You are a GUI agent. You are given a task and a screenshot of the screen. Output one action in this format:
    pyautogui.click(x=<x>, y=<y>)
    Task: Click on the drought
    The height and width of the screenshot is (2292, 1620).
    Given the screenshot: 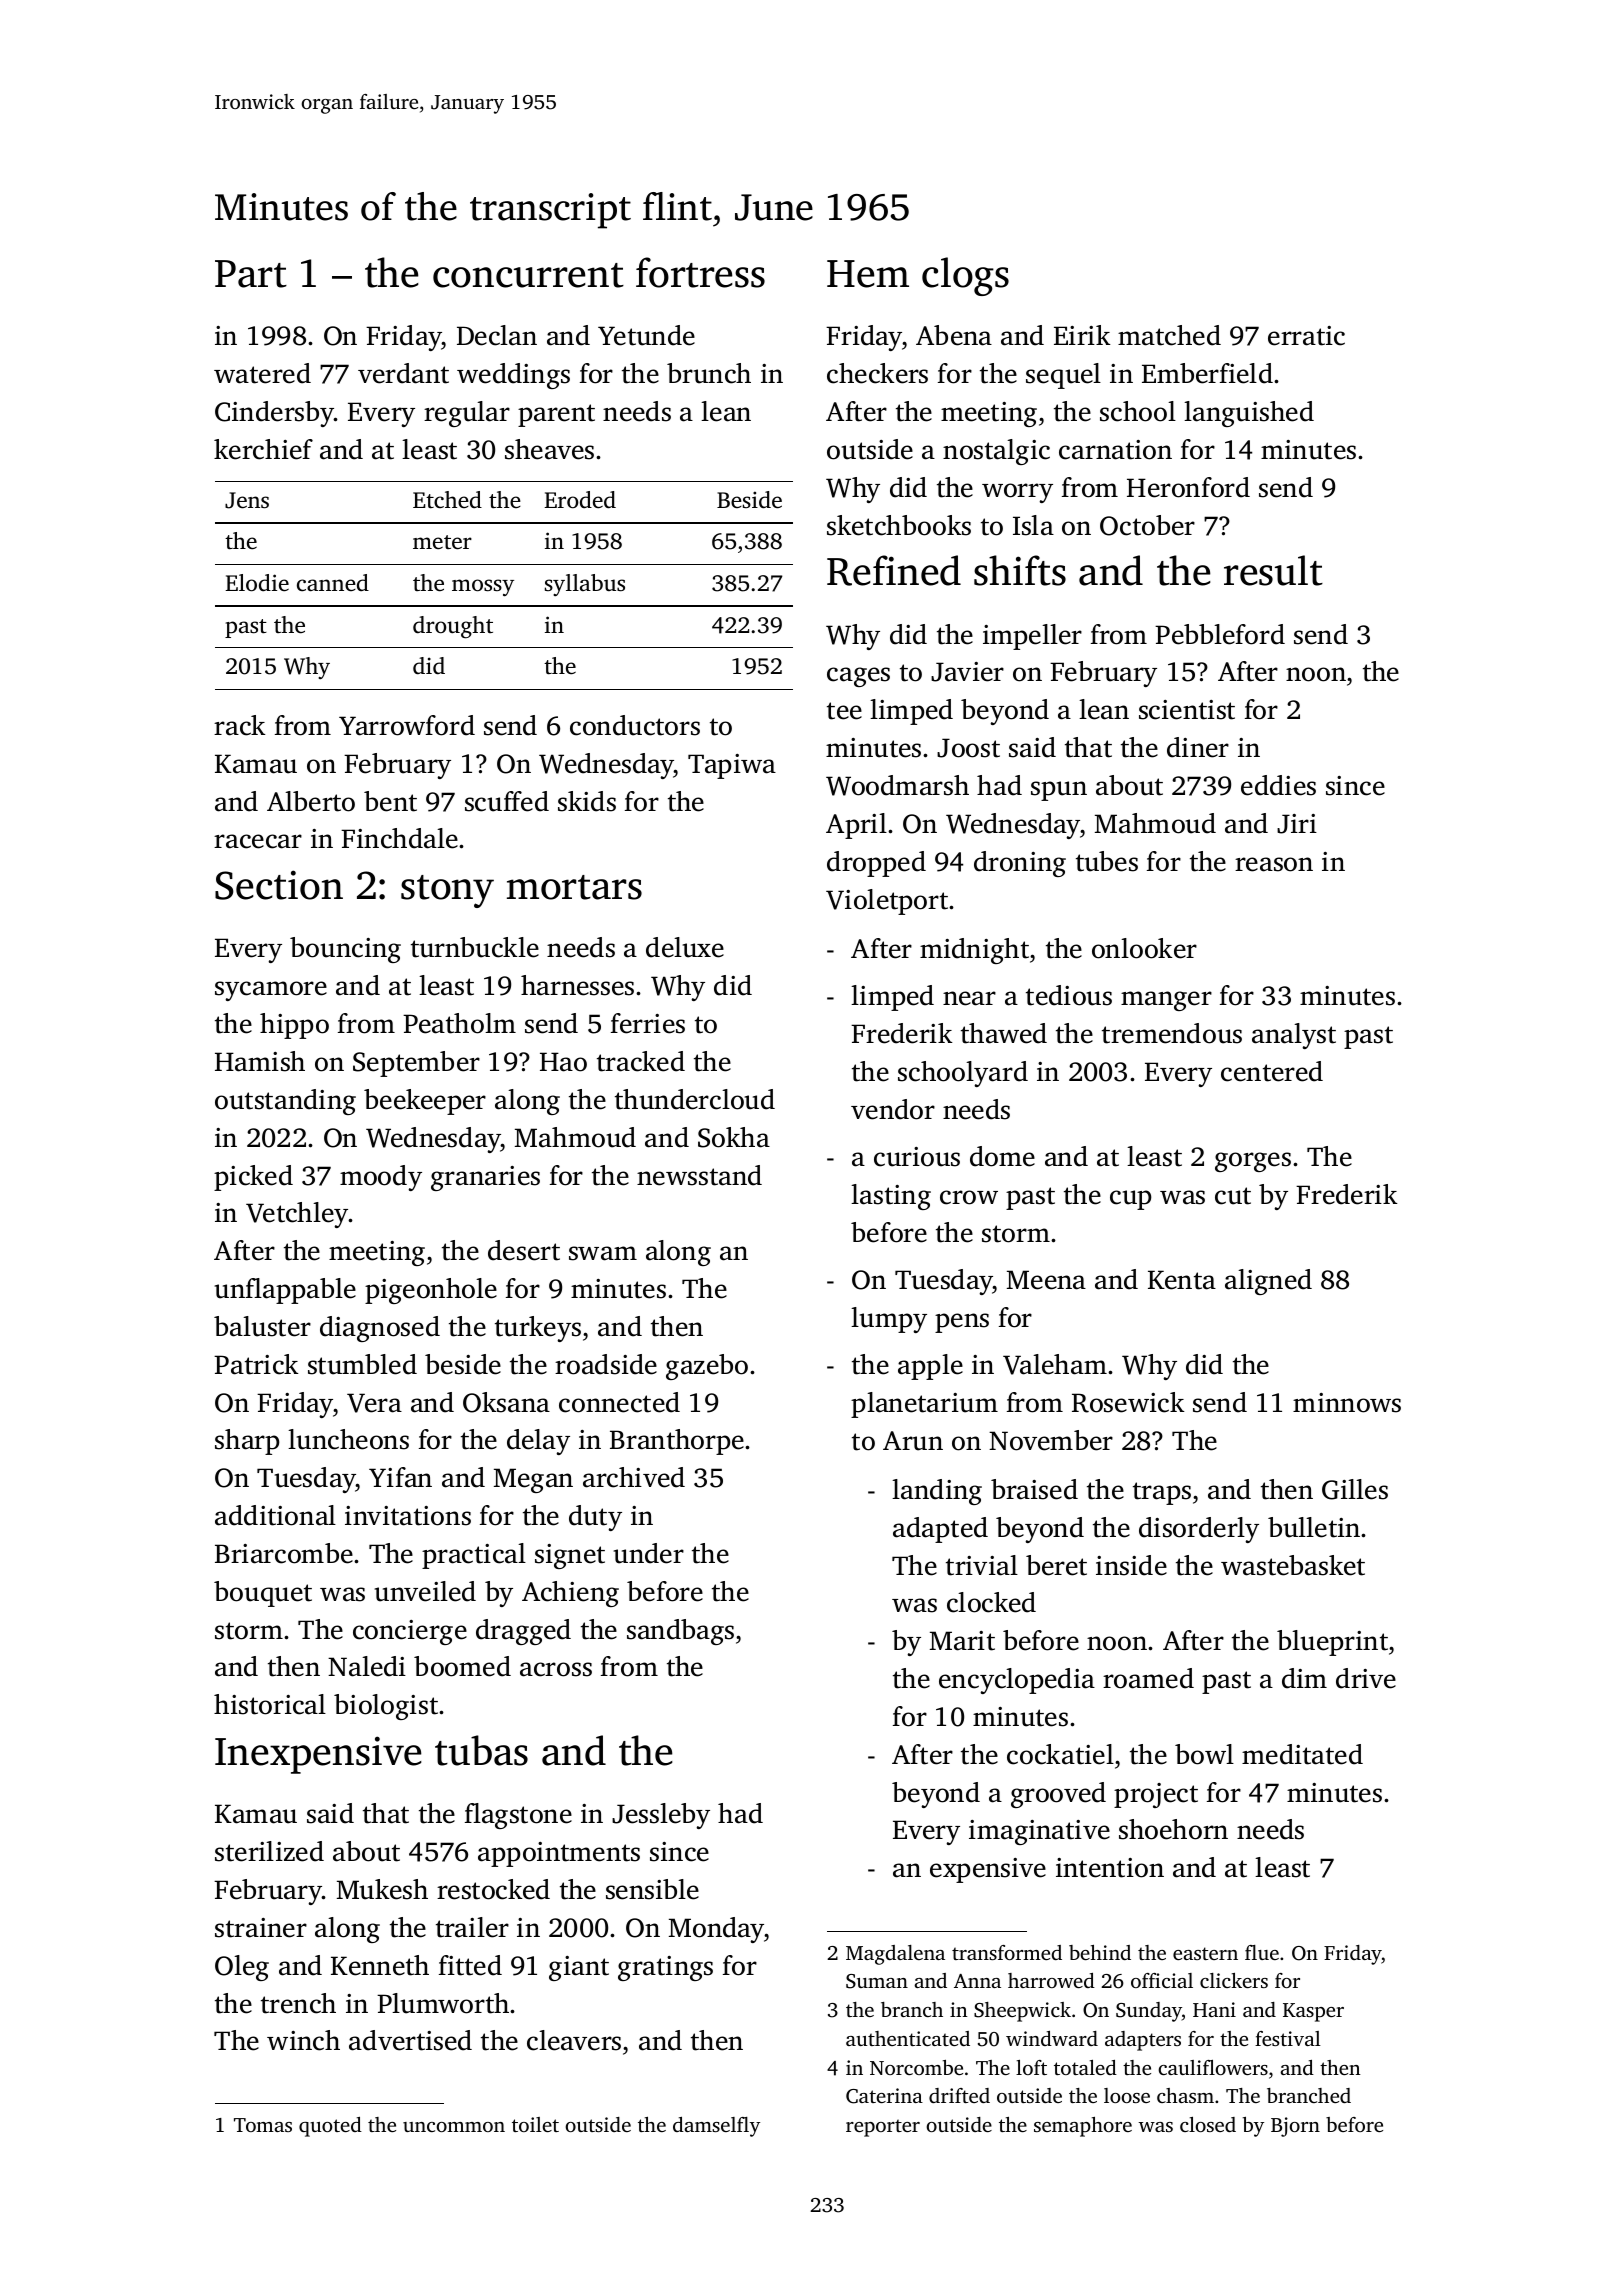 What is the action you would take?
    pyautogui.click(x=453, y=627)
